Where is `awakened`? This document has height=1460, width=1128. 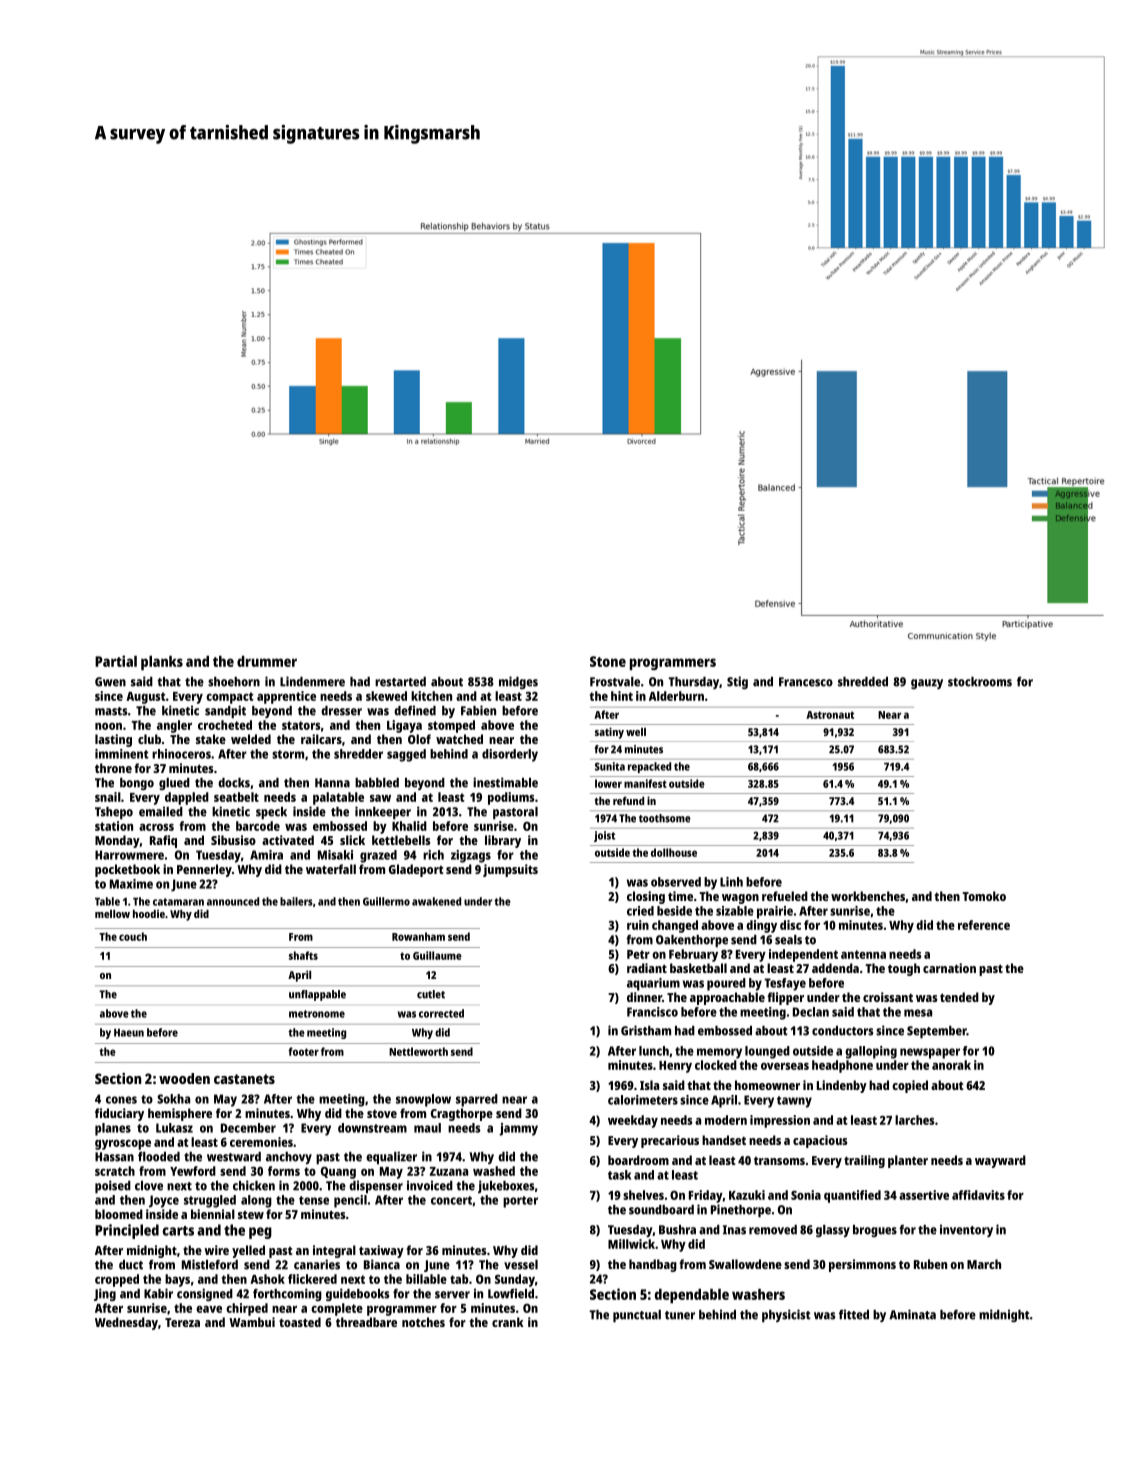
awakened is located at coordinates (436, 901).
